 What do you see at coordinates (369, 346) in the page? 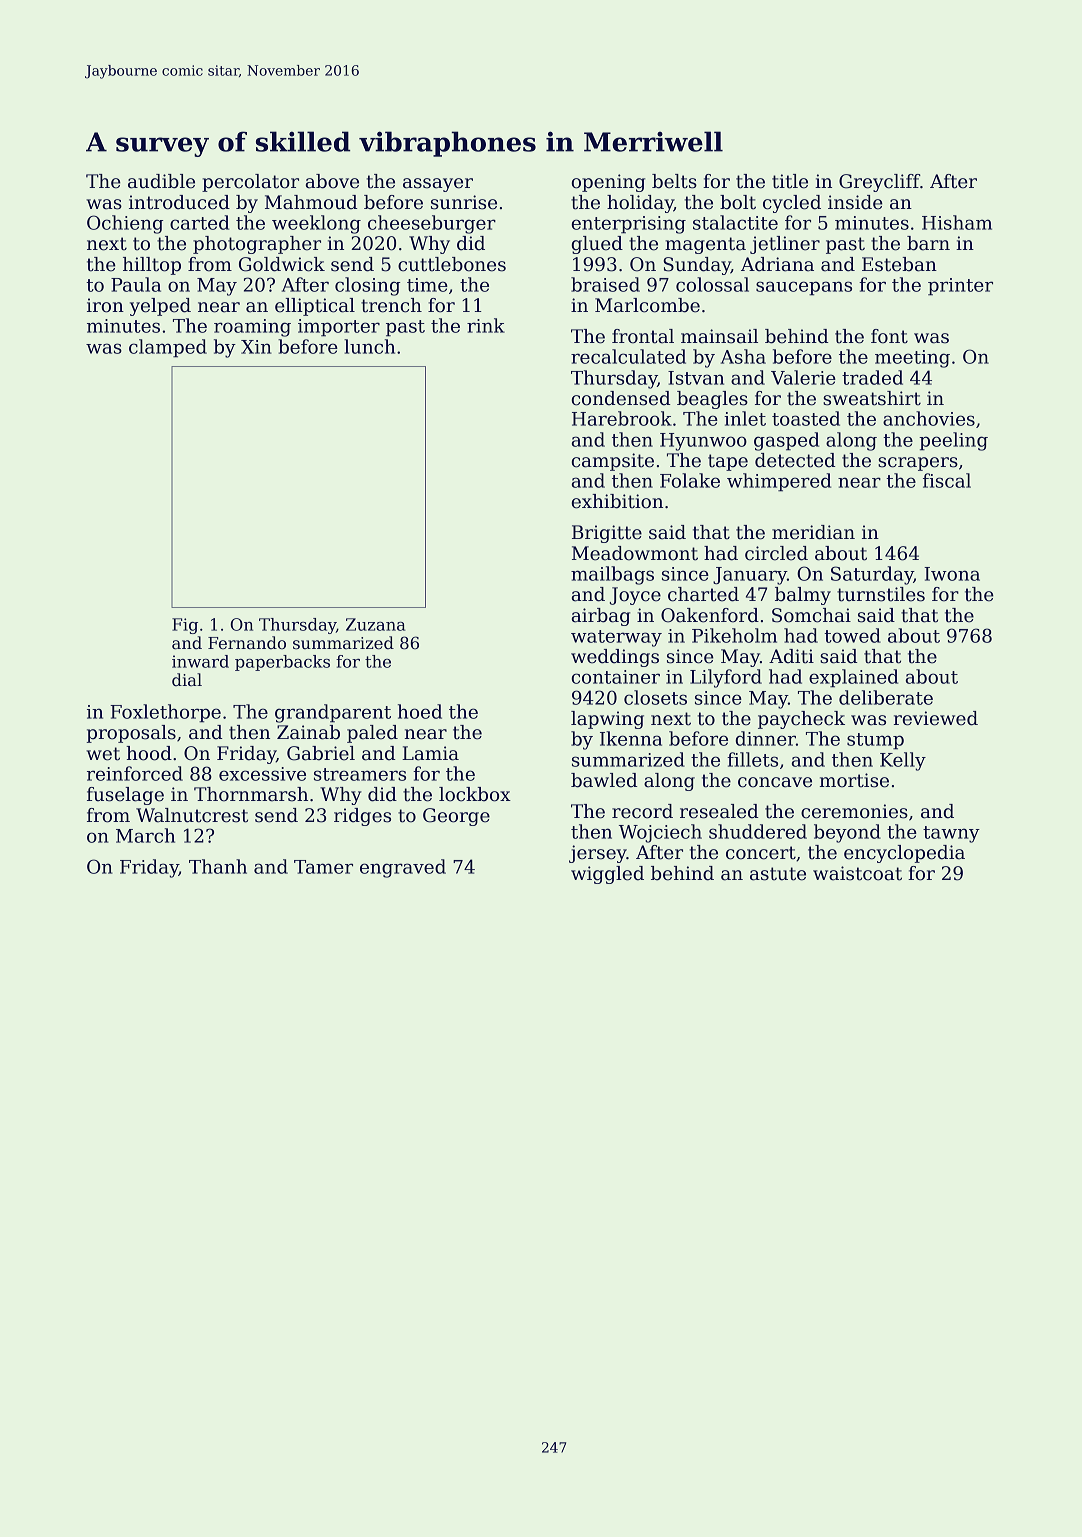
I see `lunch` at bounding box center [369, 346].
